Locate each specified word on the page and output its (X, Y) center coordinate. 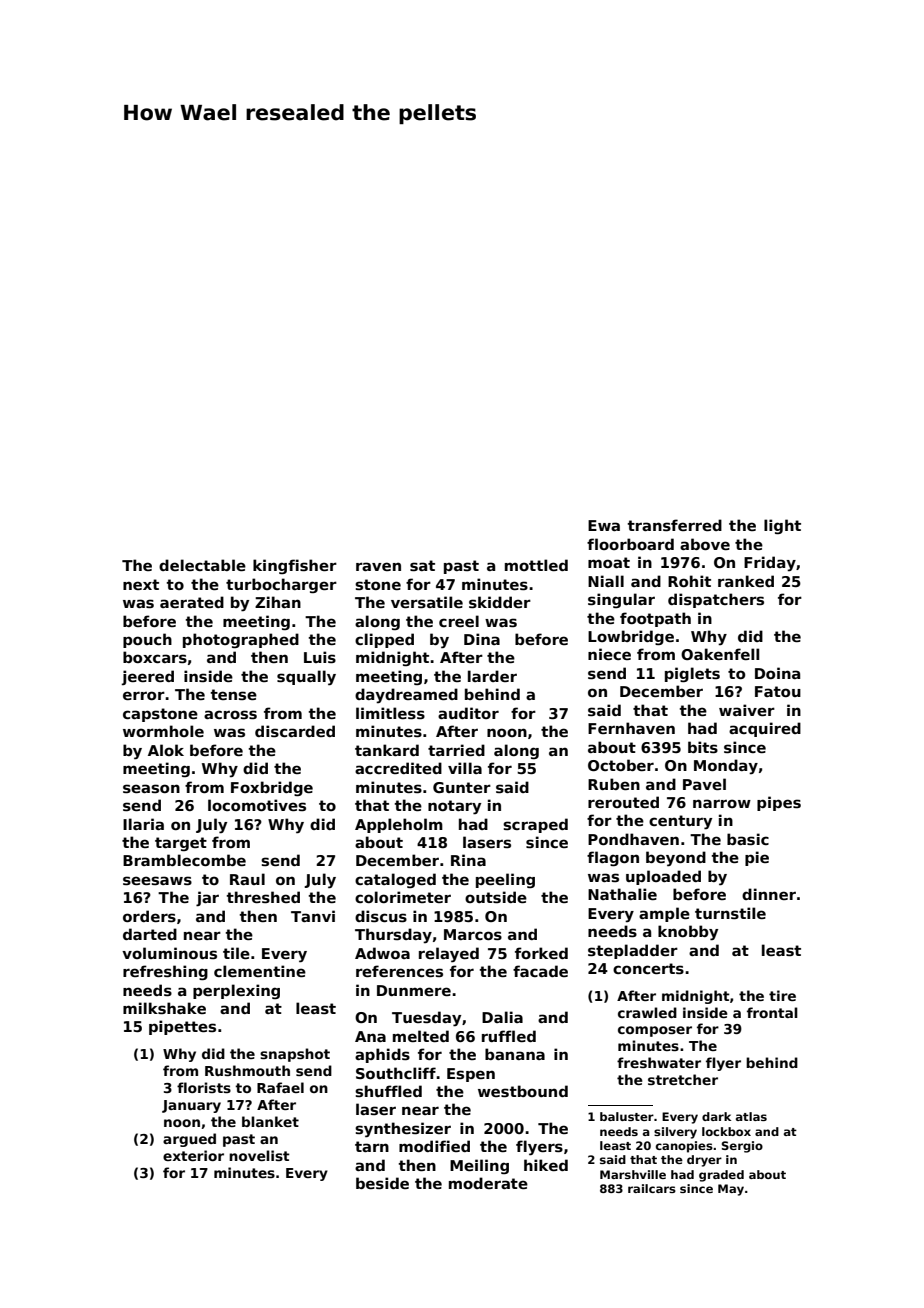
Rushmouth (247, 1070)
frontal (772, 1012)
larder (492, 676)
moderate (488, 1183)
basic (748, 839)
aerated (192, 602)
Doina (777, 673)
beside (382, 1183)
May (731, 1190)
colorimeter (403, 897)
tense (234, 694)
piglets (692, 674)
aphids (382, 1055)
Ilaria (143, 824)
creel (459, 621)
